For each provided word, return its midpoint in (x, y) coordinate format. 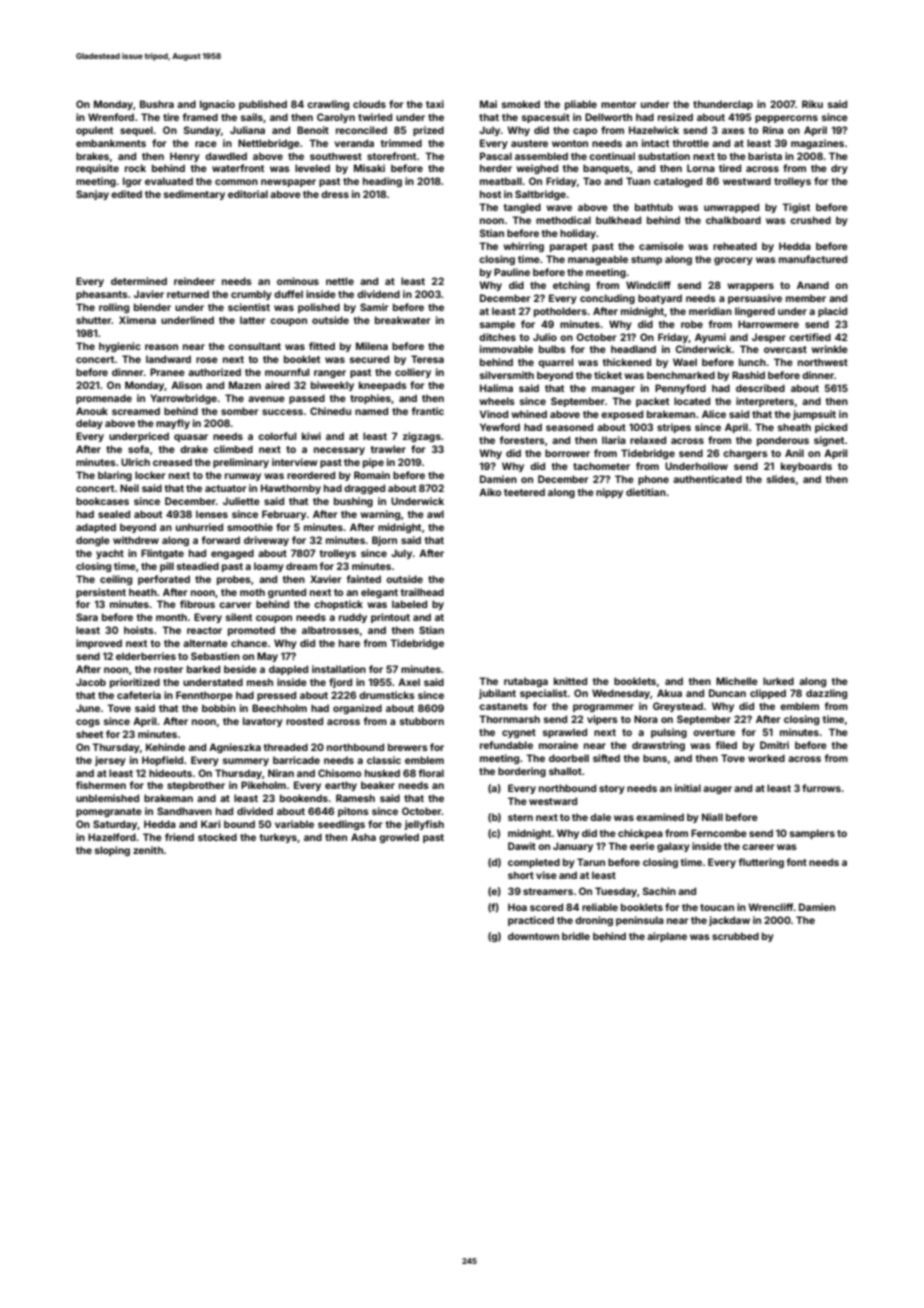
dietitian (646, 492)
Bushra (157, 104)
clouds (369, 104)
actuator (225, 488)
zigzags (422, 437)
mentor (618, 104)
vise (546, 875)
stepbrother (196, 786)
